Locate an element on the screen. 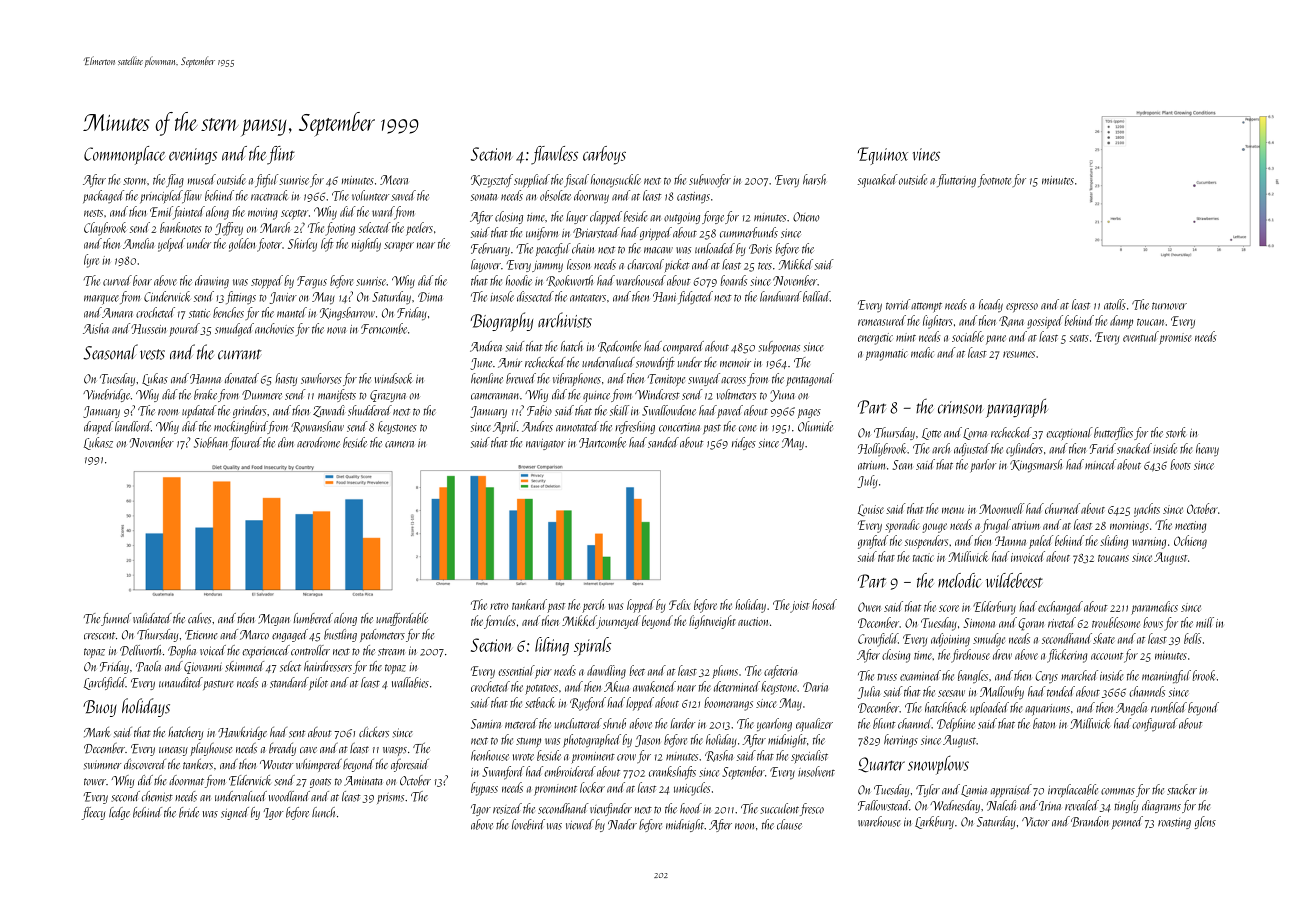 This screenshot has height=924, width=1308. subwoofer is located at coordinates (710, 180).
